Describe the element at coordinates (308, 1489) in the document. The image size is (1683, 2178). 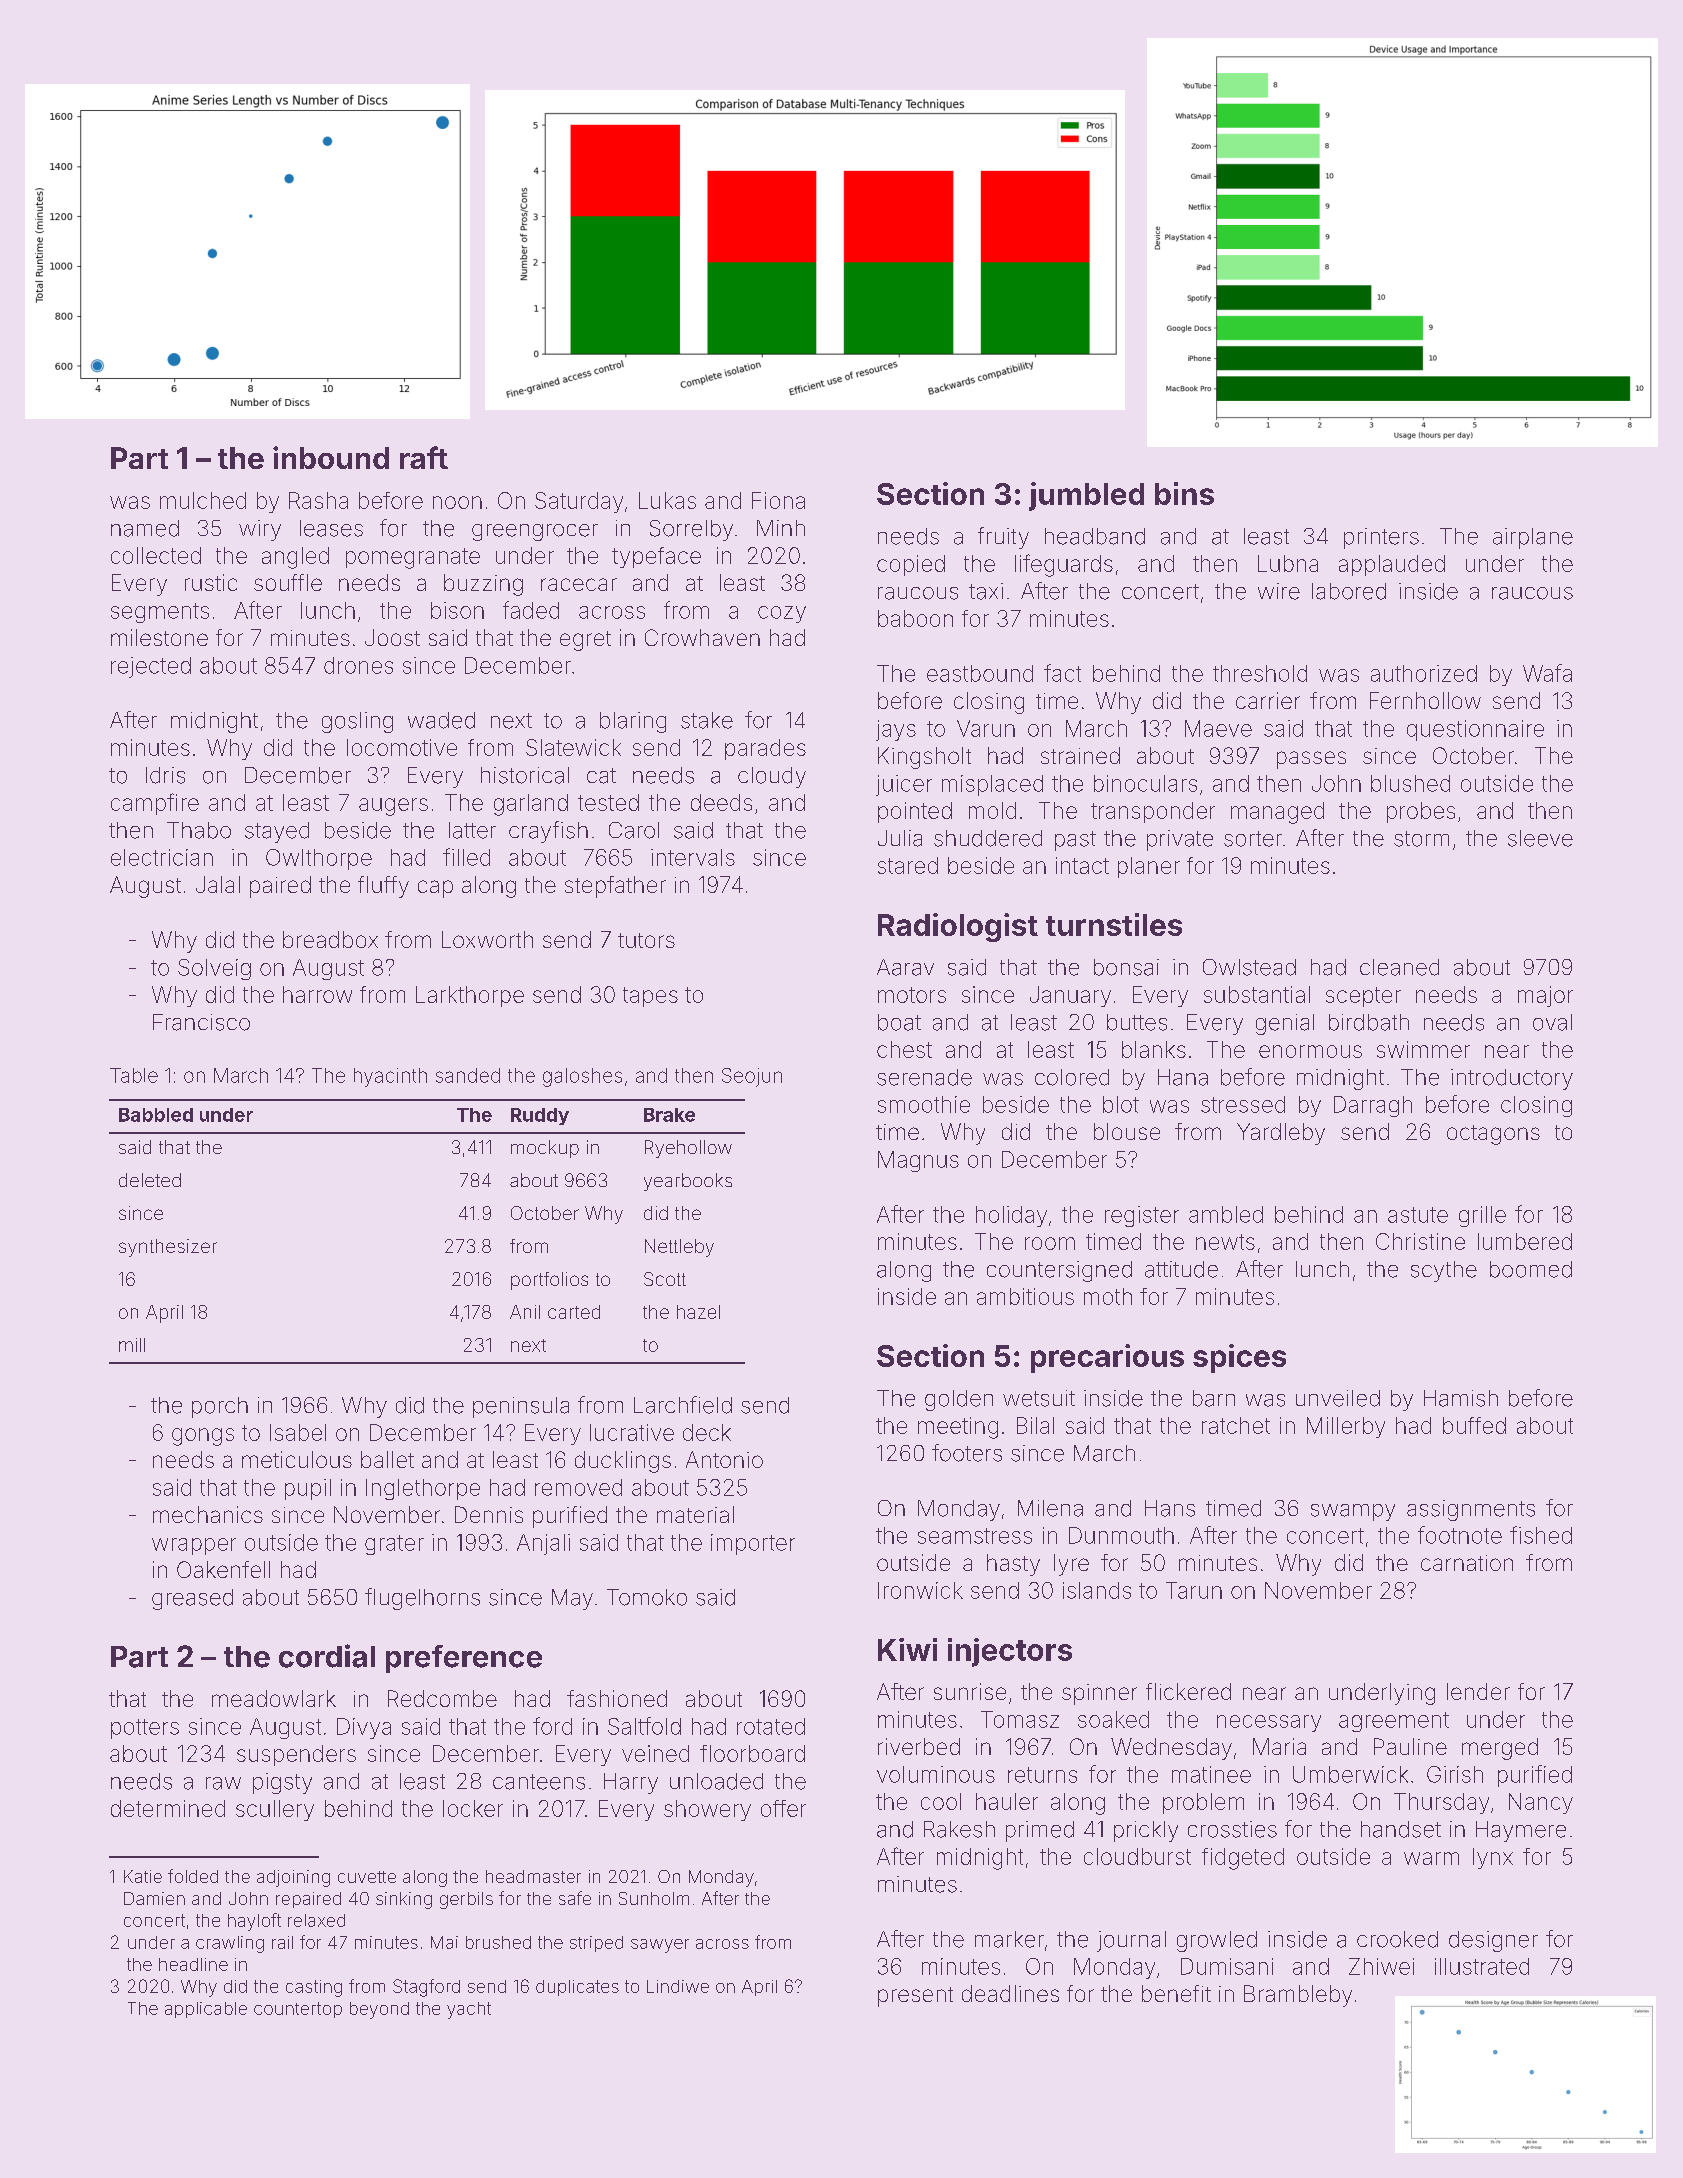
I see `pupil` at that location.
